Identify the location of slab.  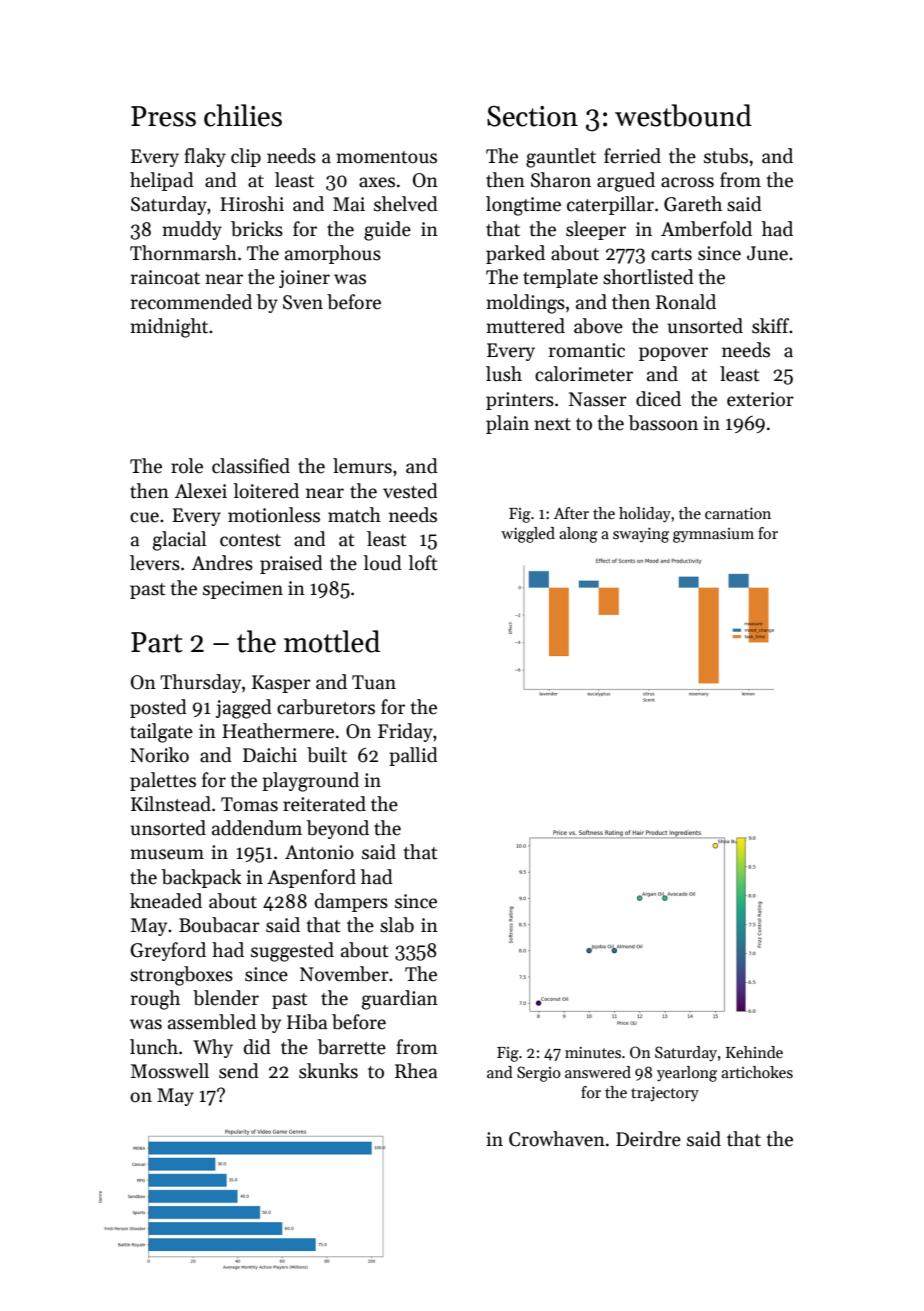
(397, 925).
